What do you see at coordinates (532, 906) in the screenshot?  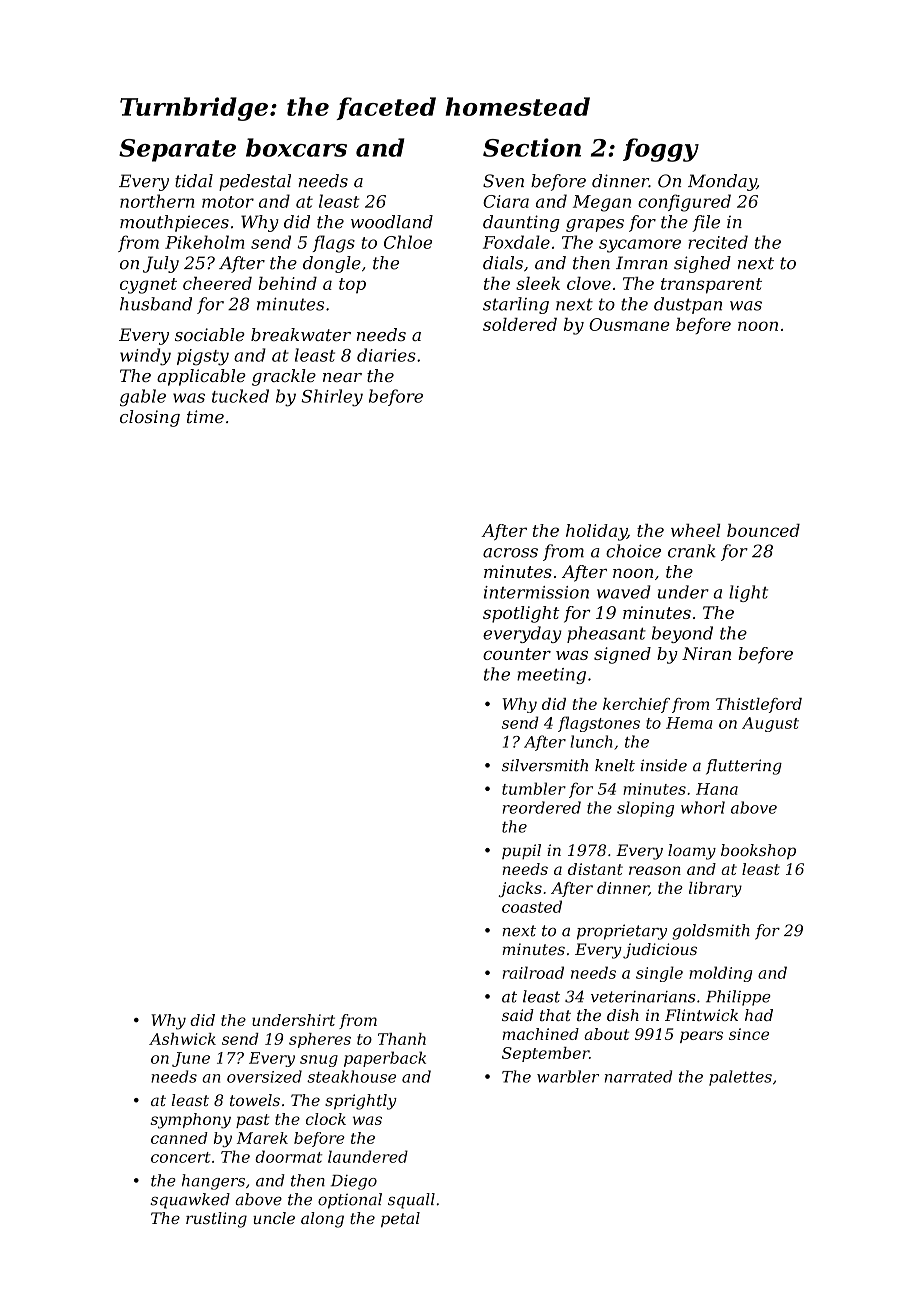 I see `coasted` at bounding box center [532, 906].
